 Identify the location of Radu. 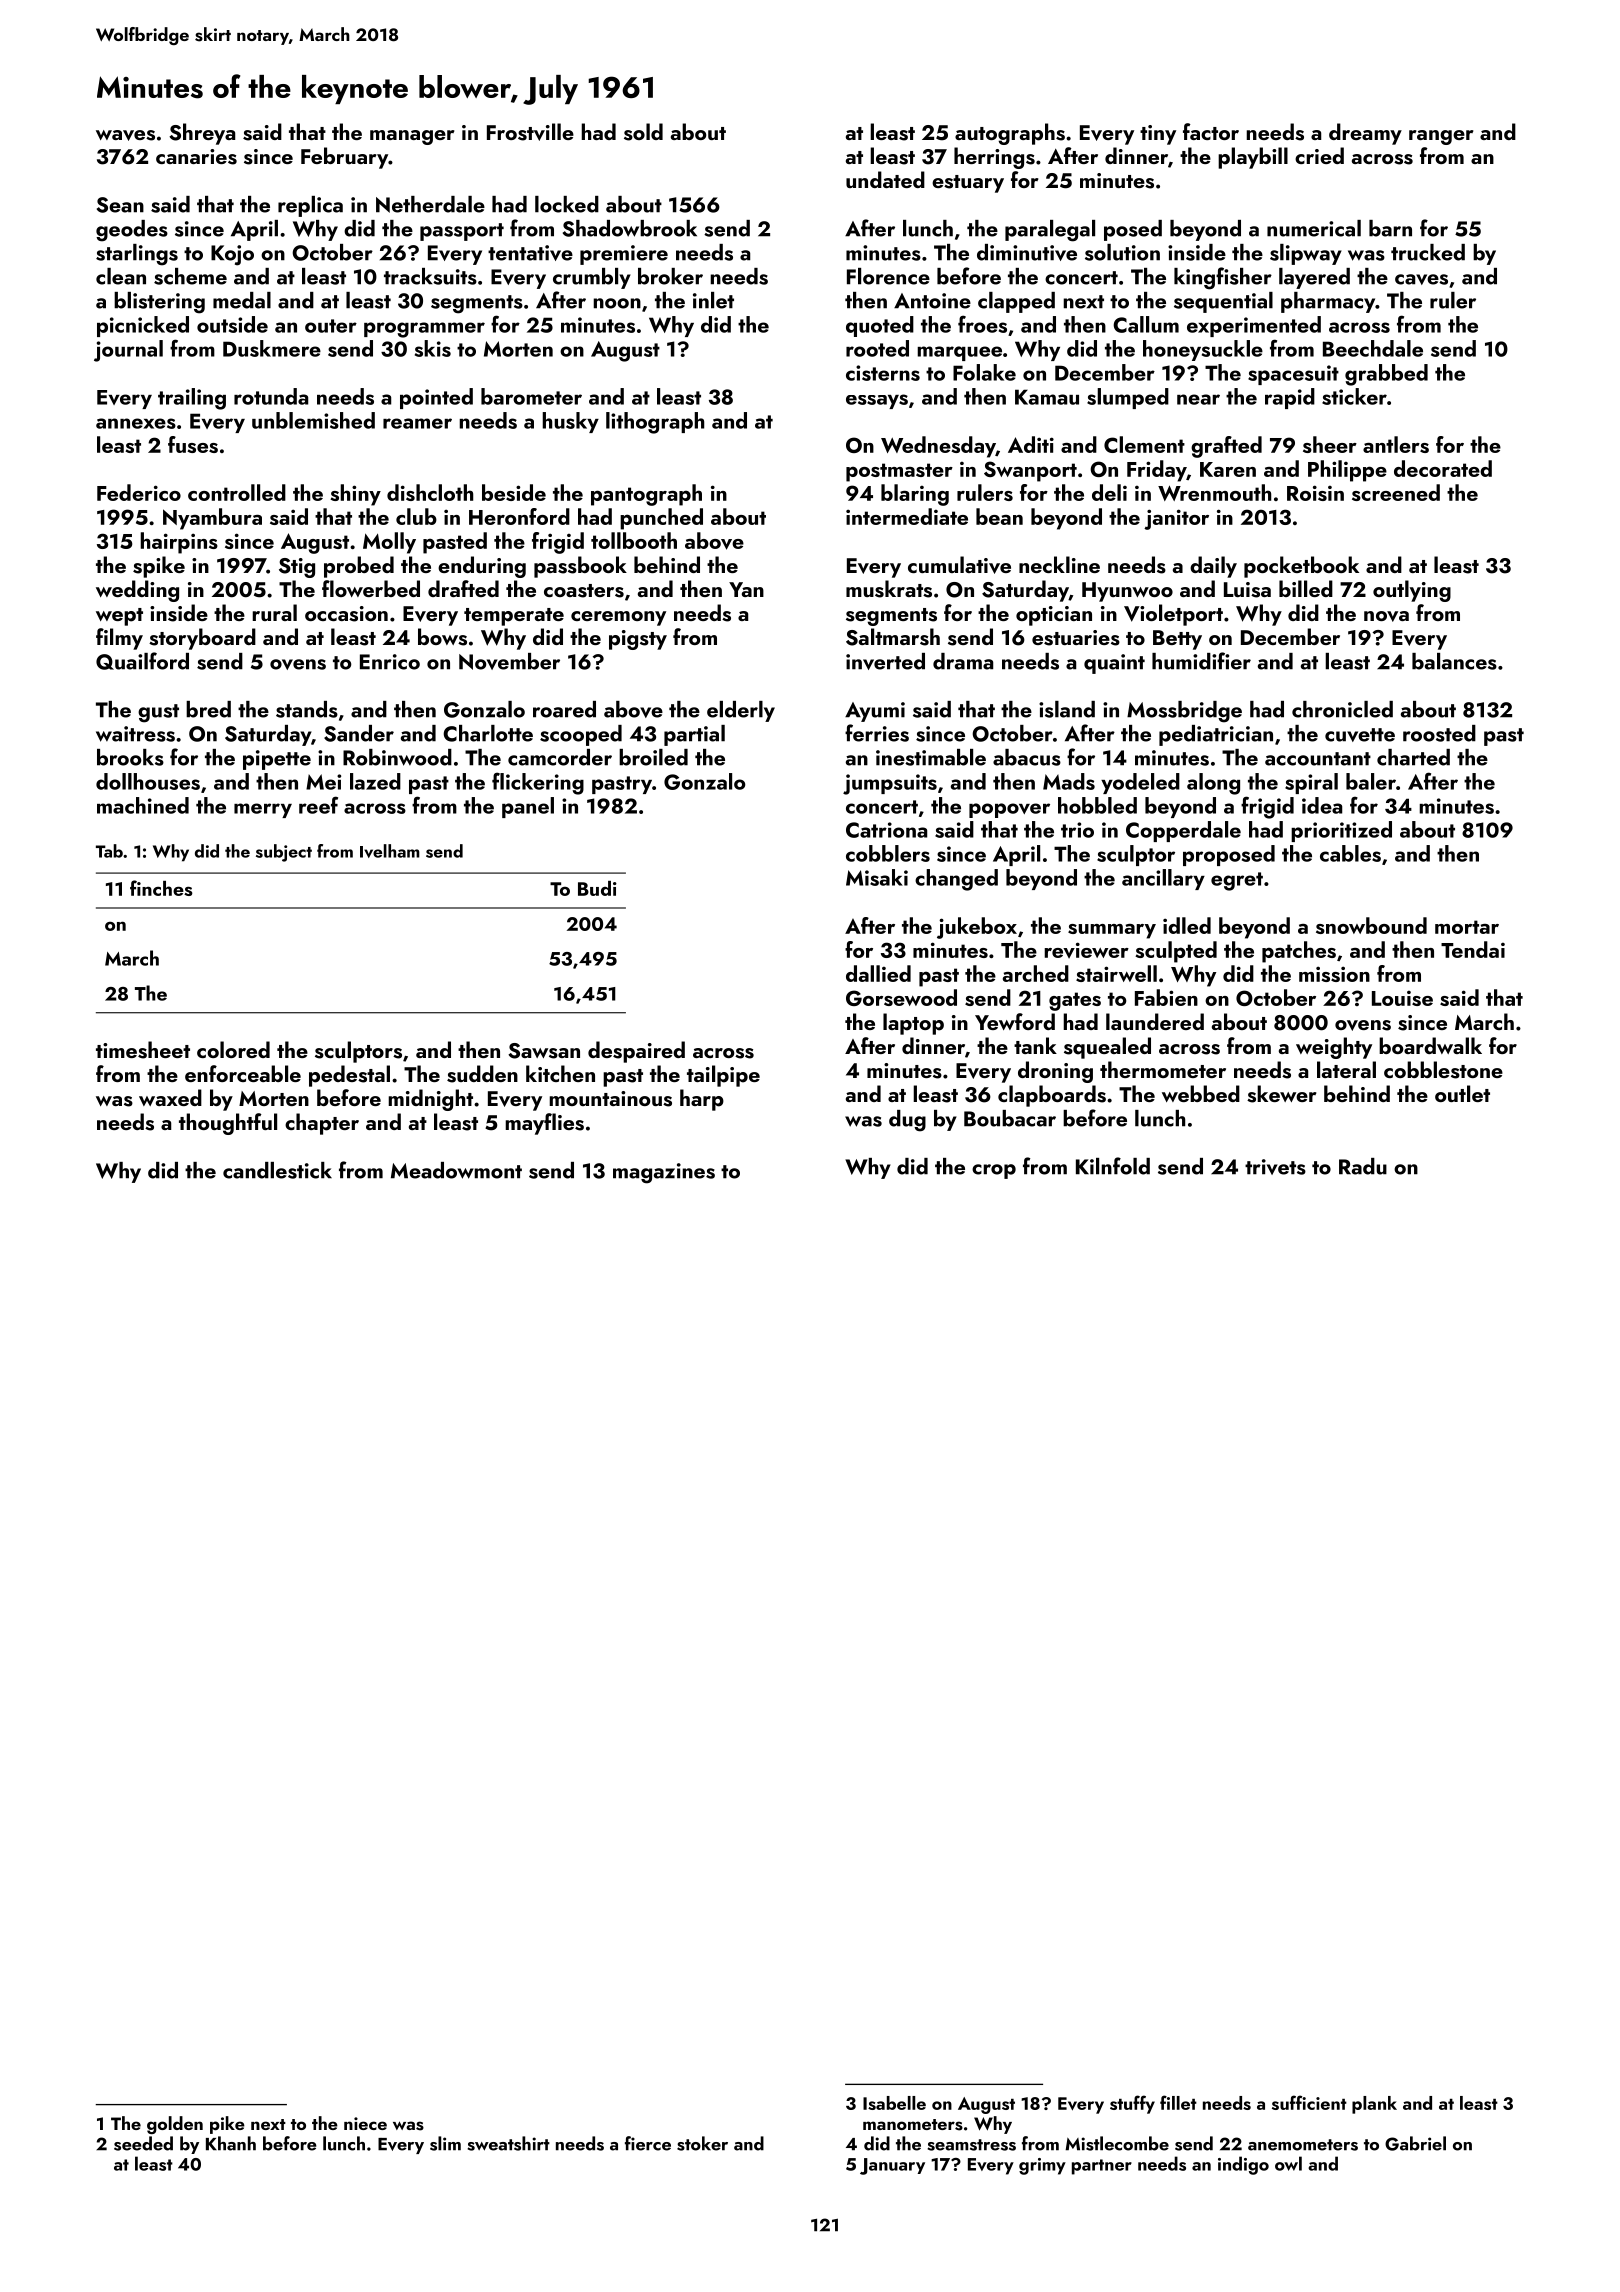
(1363, 1166).
